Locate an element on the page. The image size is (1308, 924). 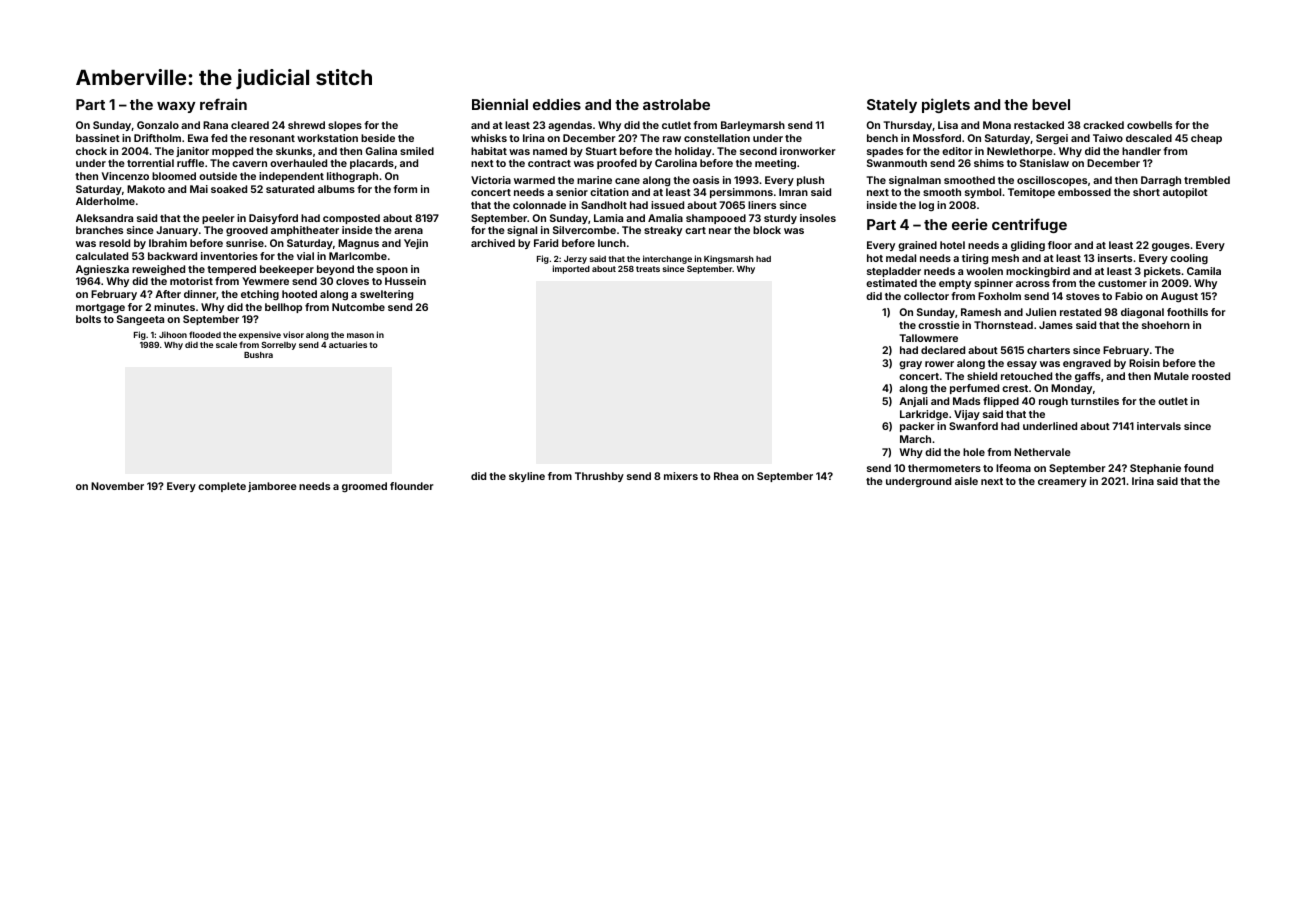
Bushra is located at coordinates (258, 355).
